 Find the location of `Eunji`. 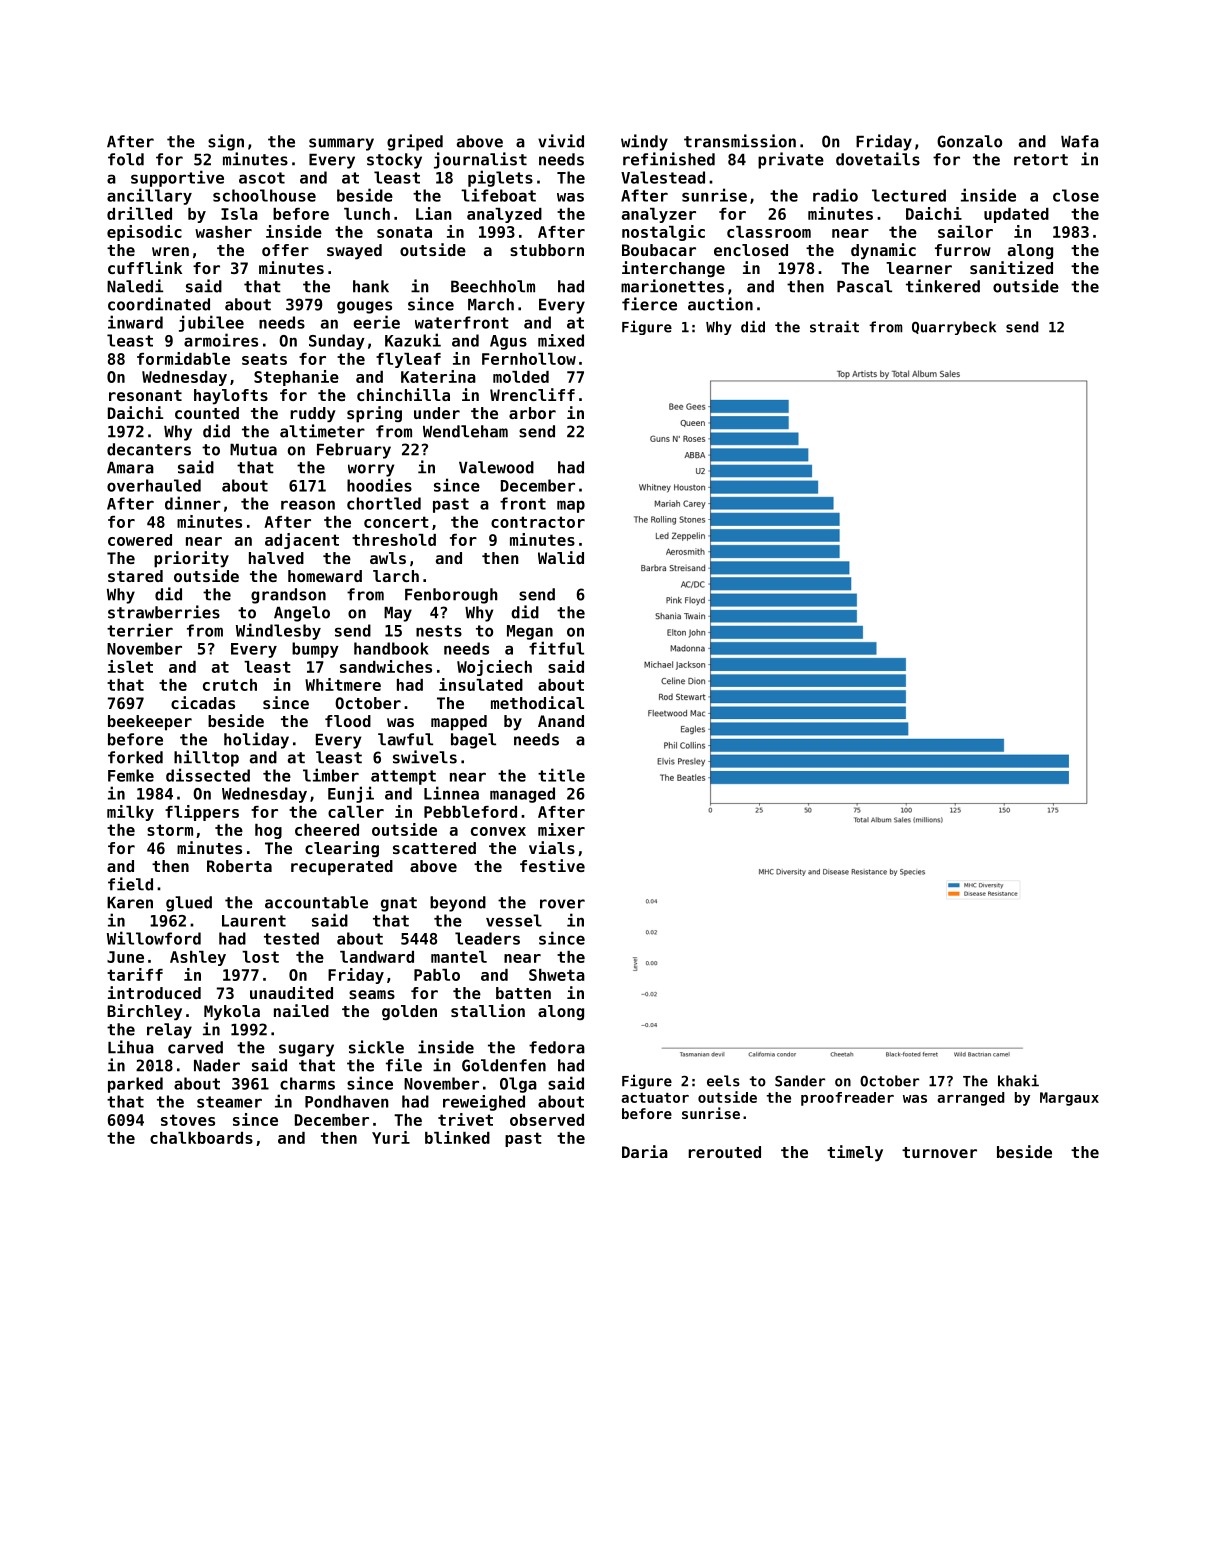

Eunji is located at coordinates (351, 794).
